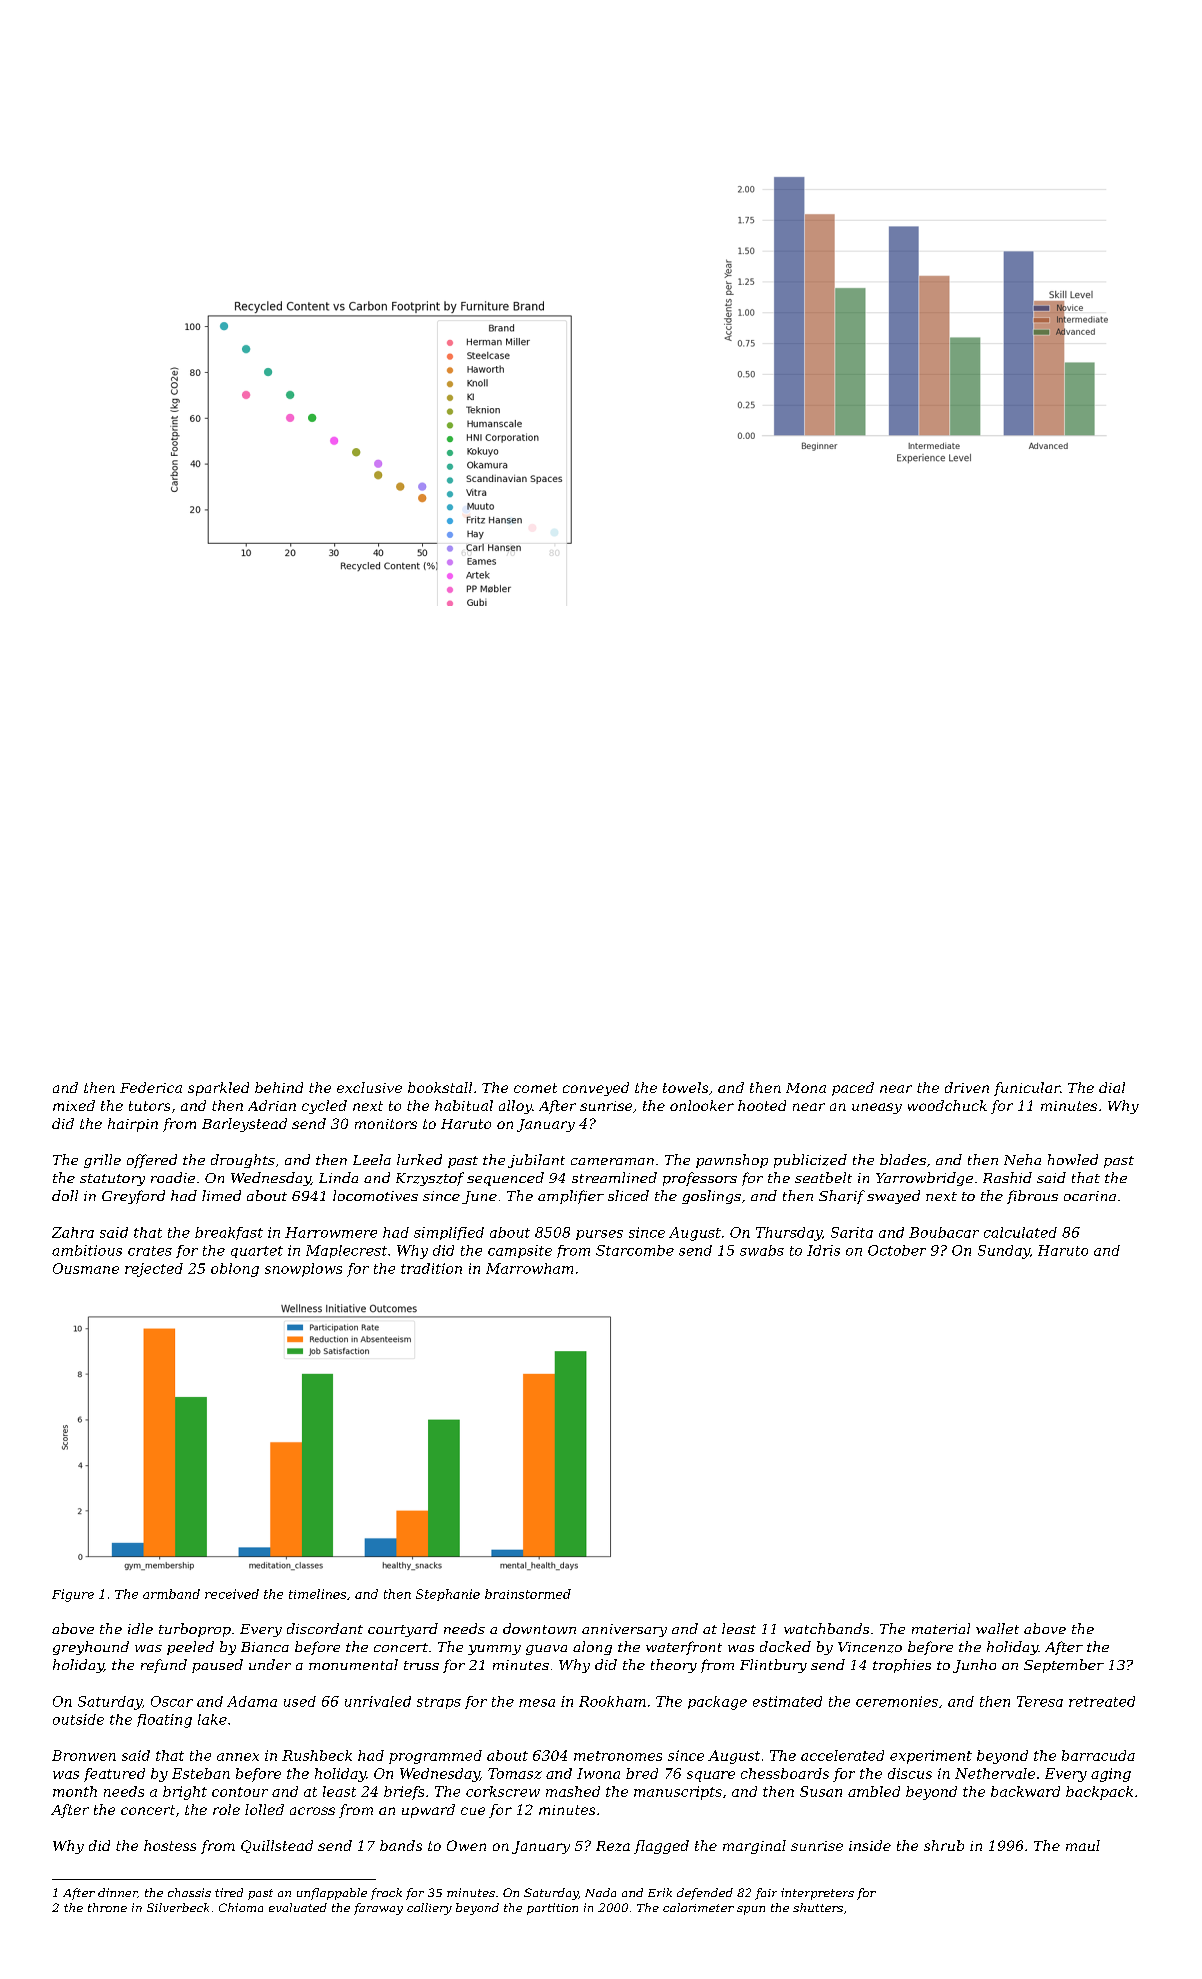 The width and height of the image is (1202, 1979). I want to click on swabs, so click(762, 1250).
